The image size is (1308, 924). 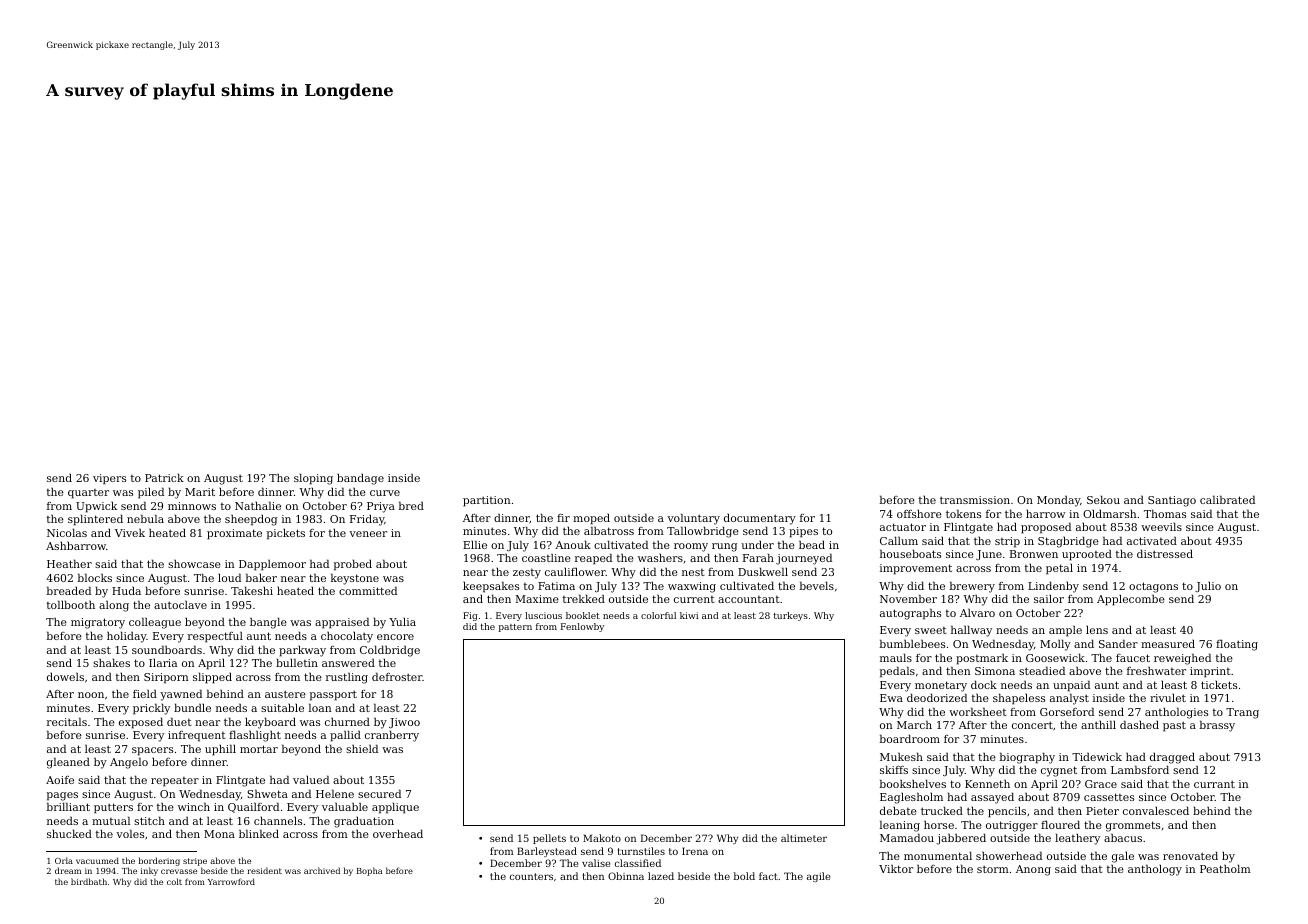 I want to click on Barleystead, so click(x=547, y=852).
